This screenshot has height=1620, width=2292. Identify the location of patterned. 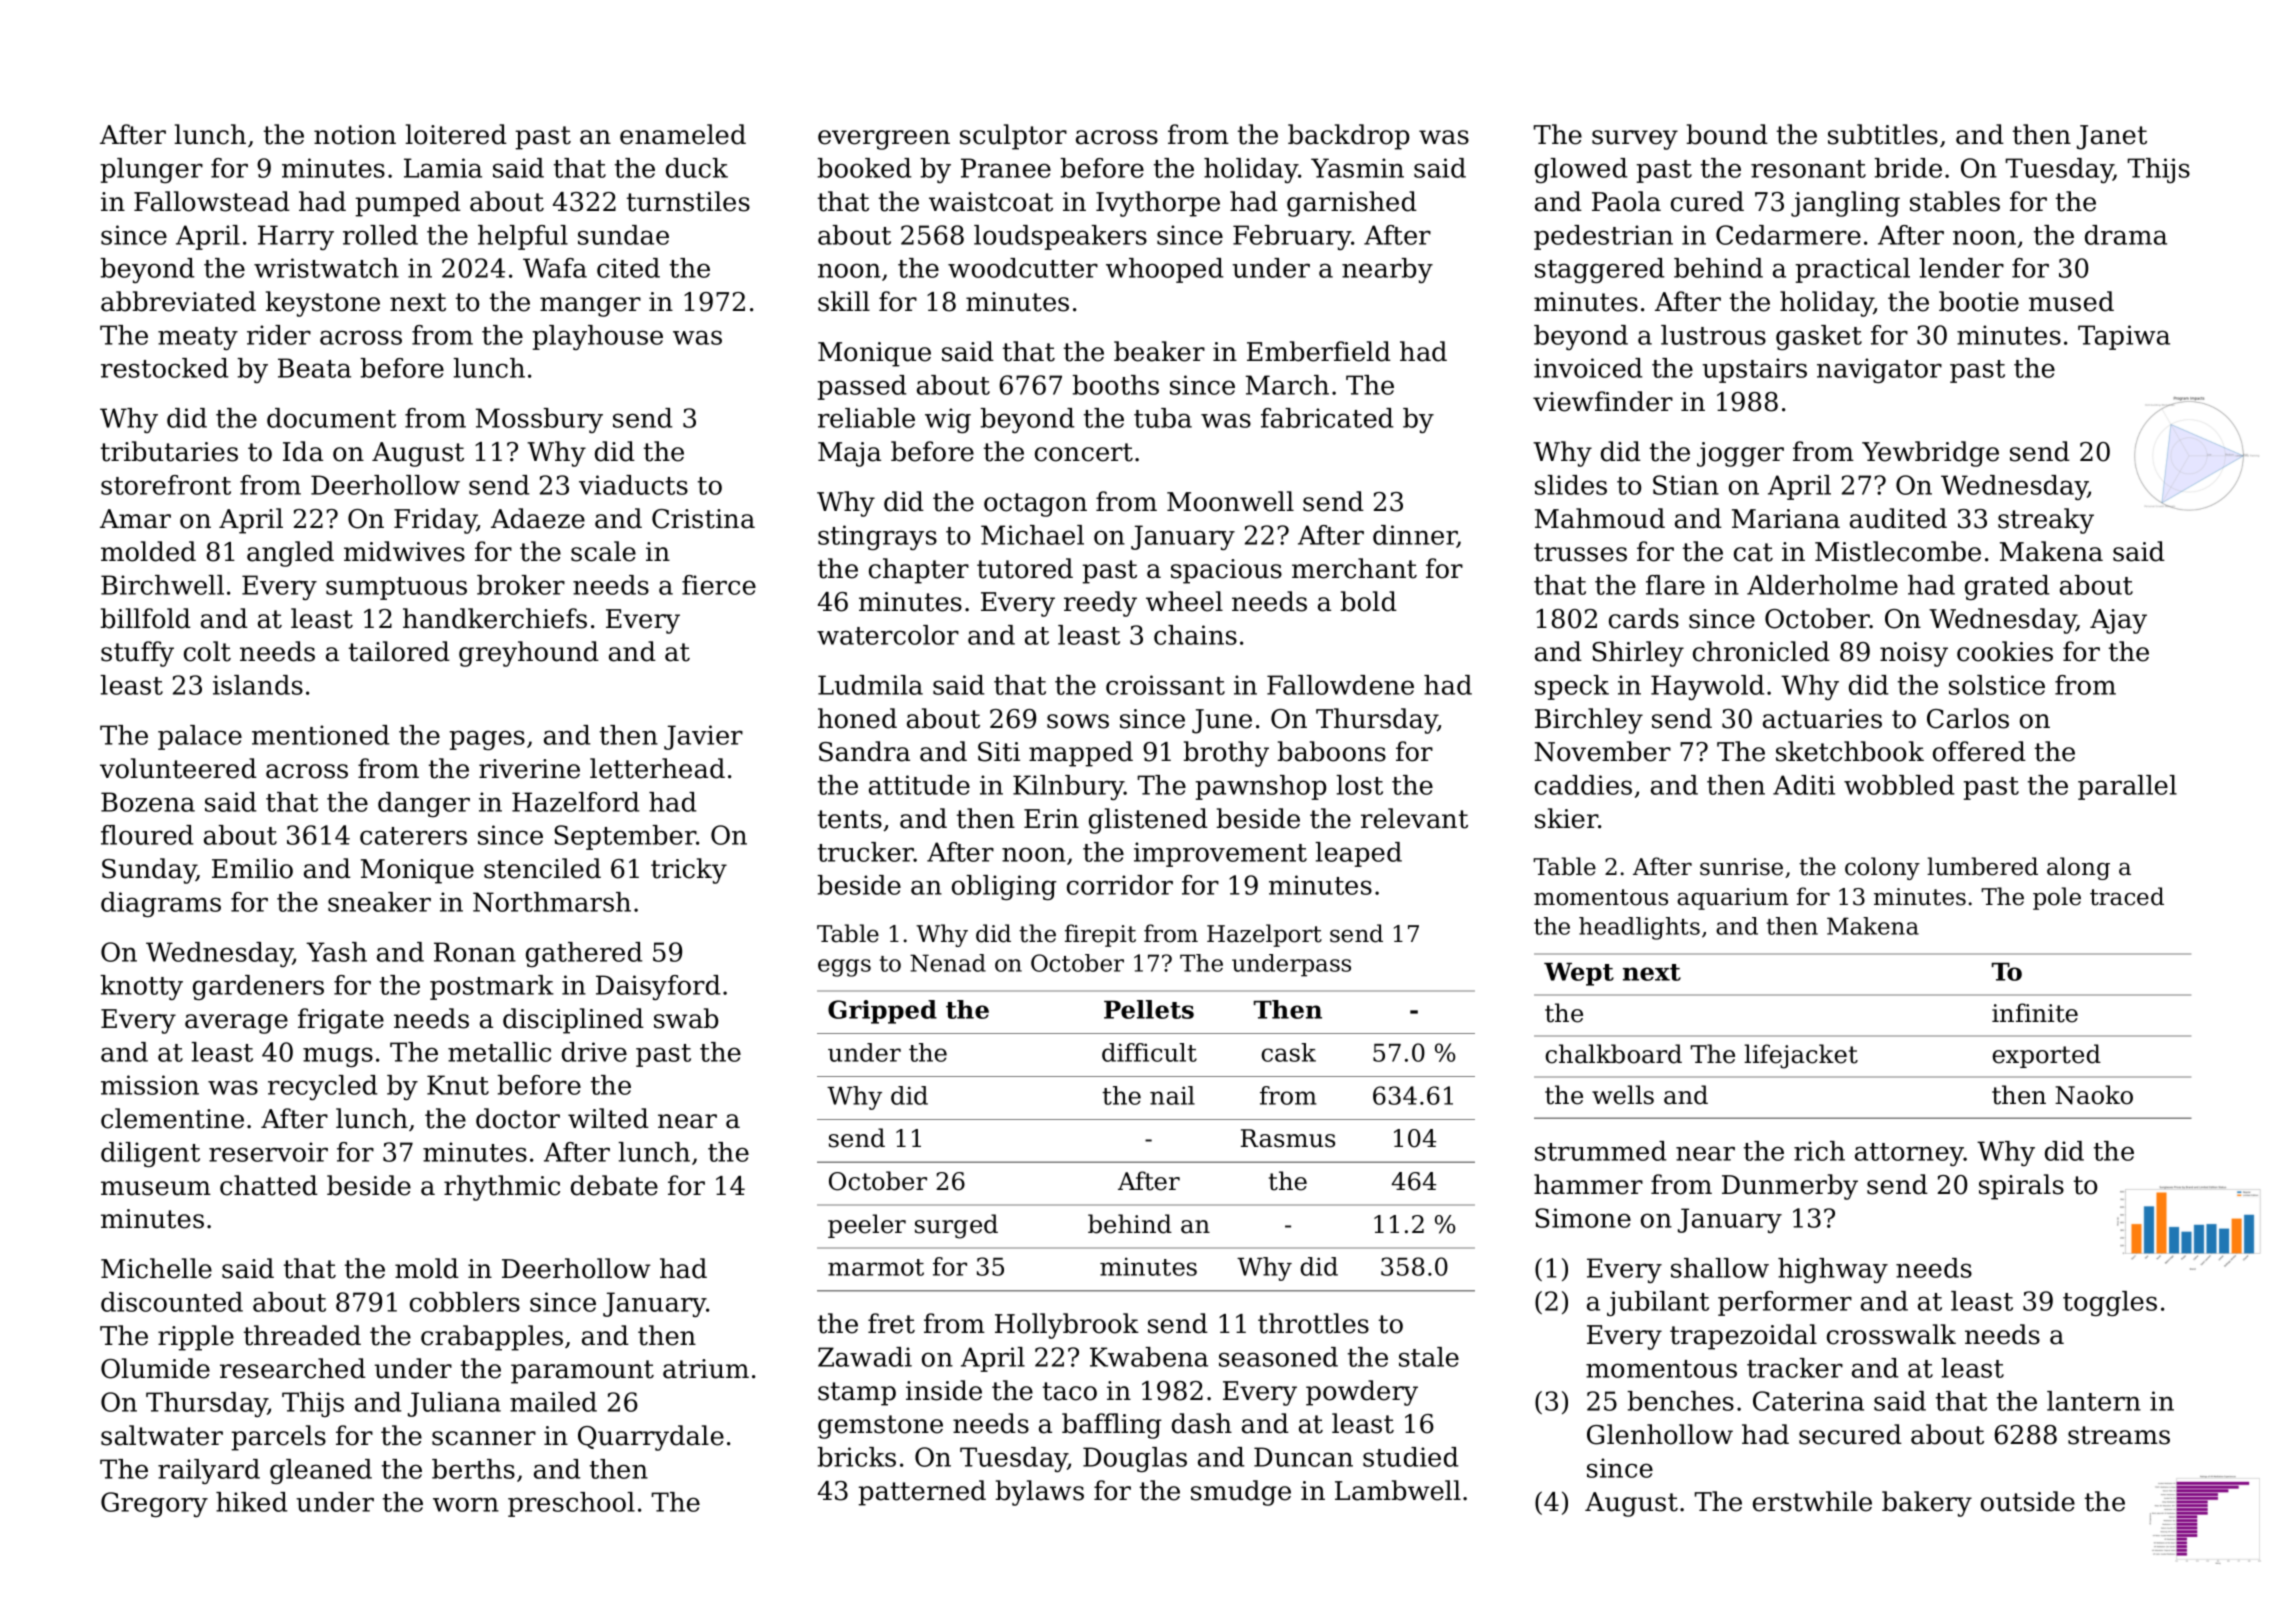
(922, 1493).
